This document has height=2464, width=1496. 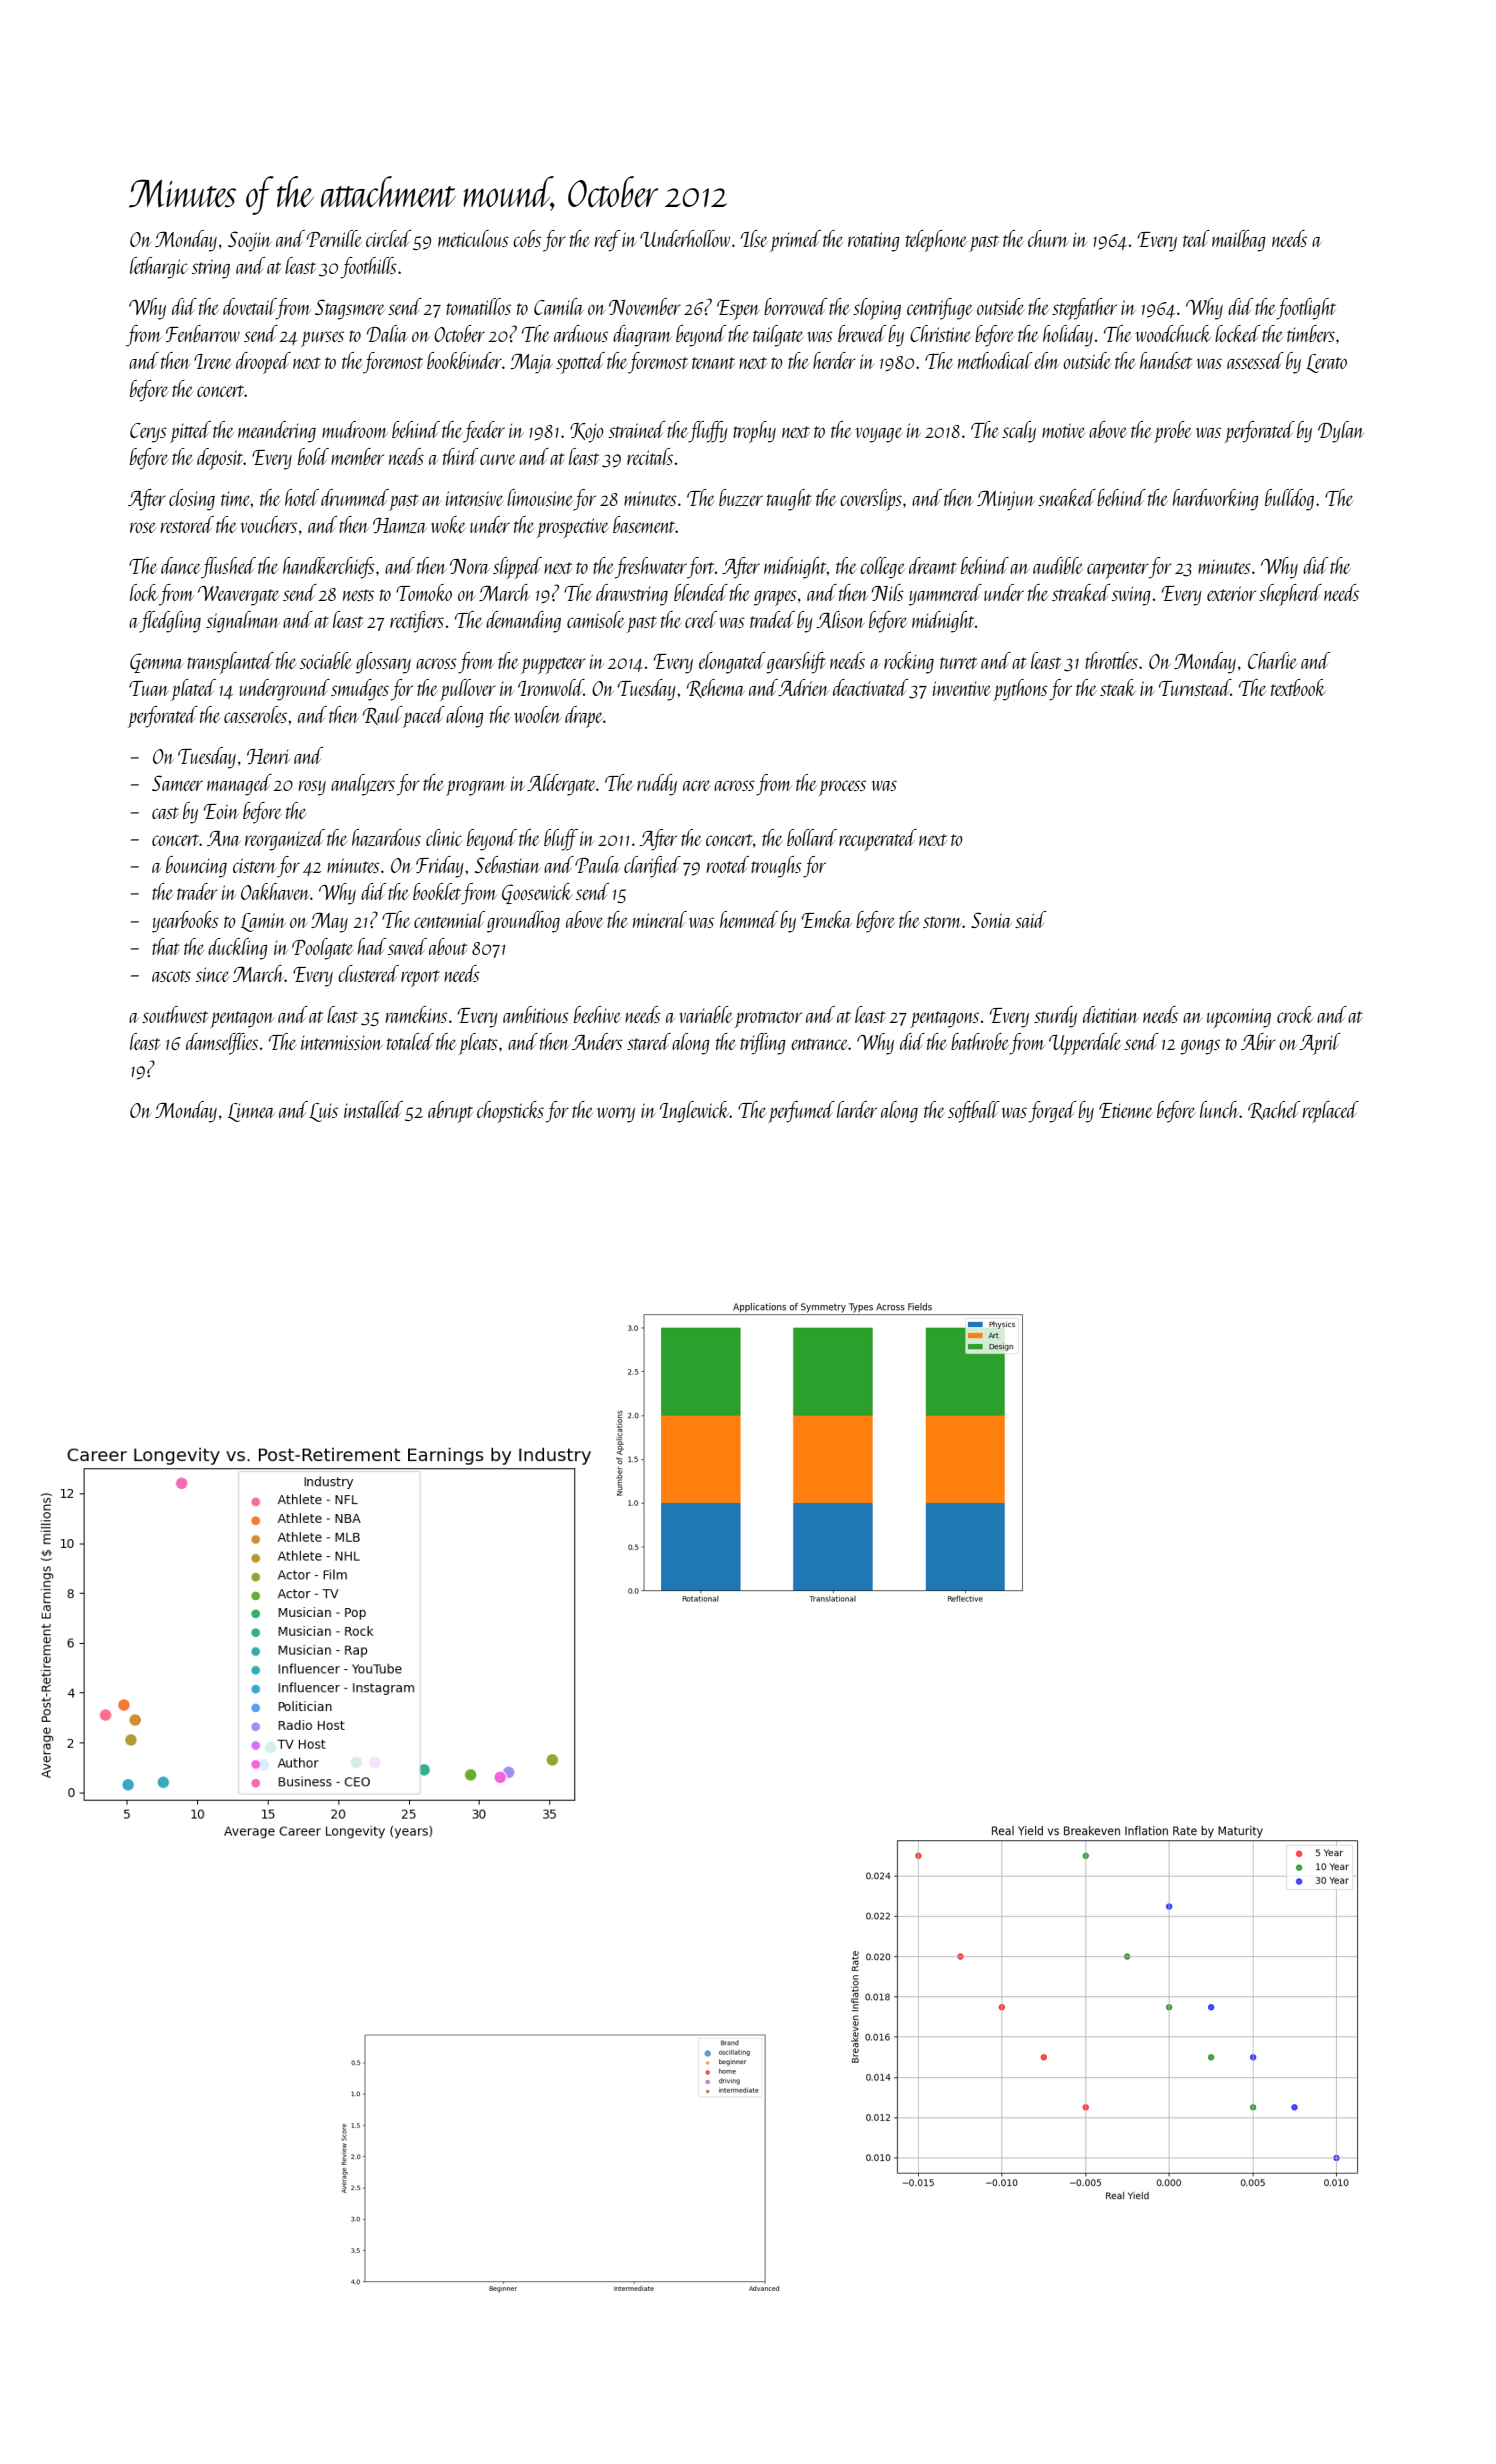 I want to click on purses, so click(x=322, y=339).
